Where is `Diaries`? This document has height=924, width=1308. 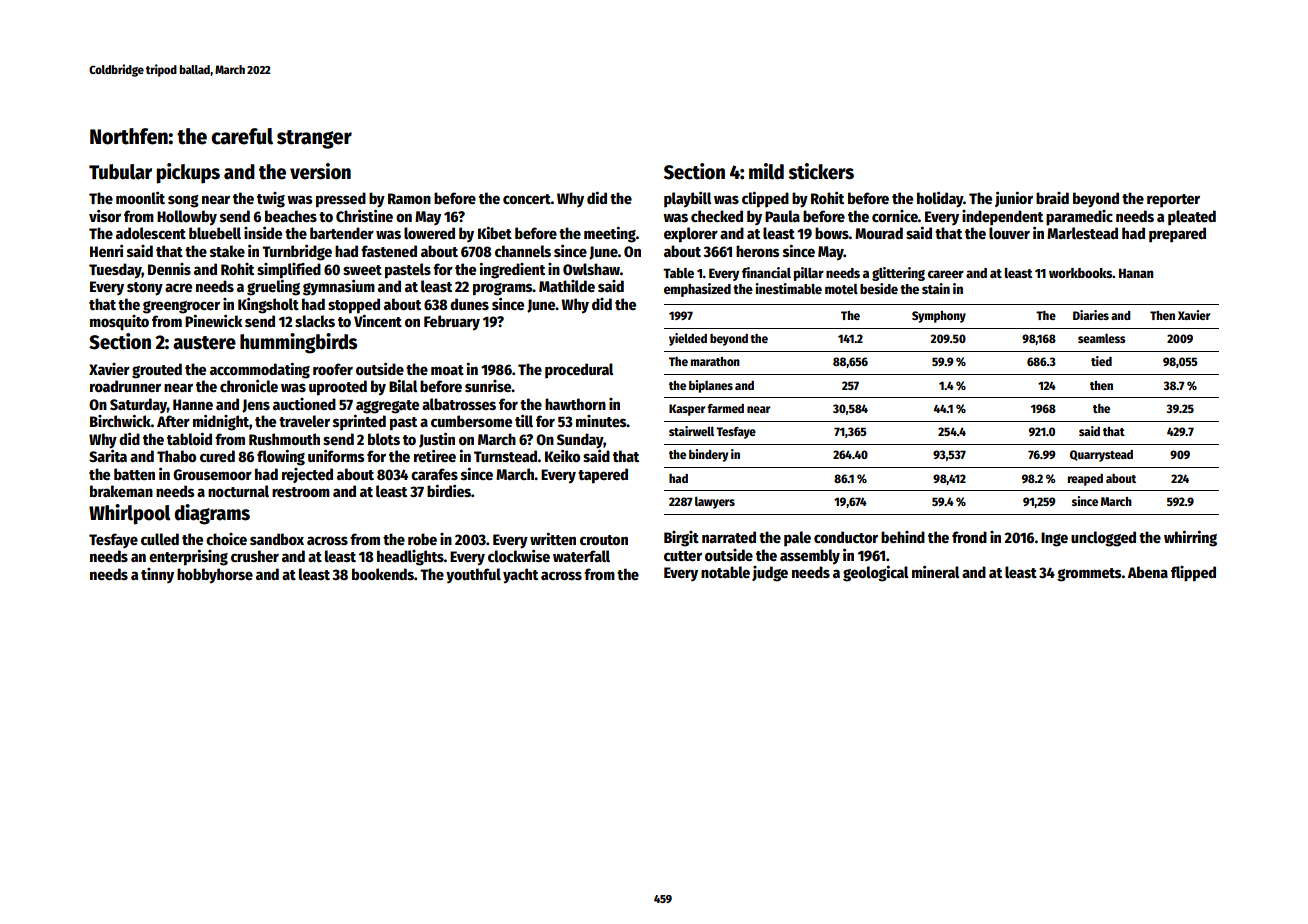 Diaries is located at coordinates (1091, 315).
